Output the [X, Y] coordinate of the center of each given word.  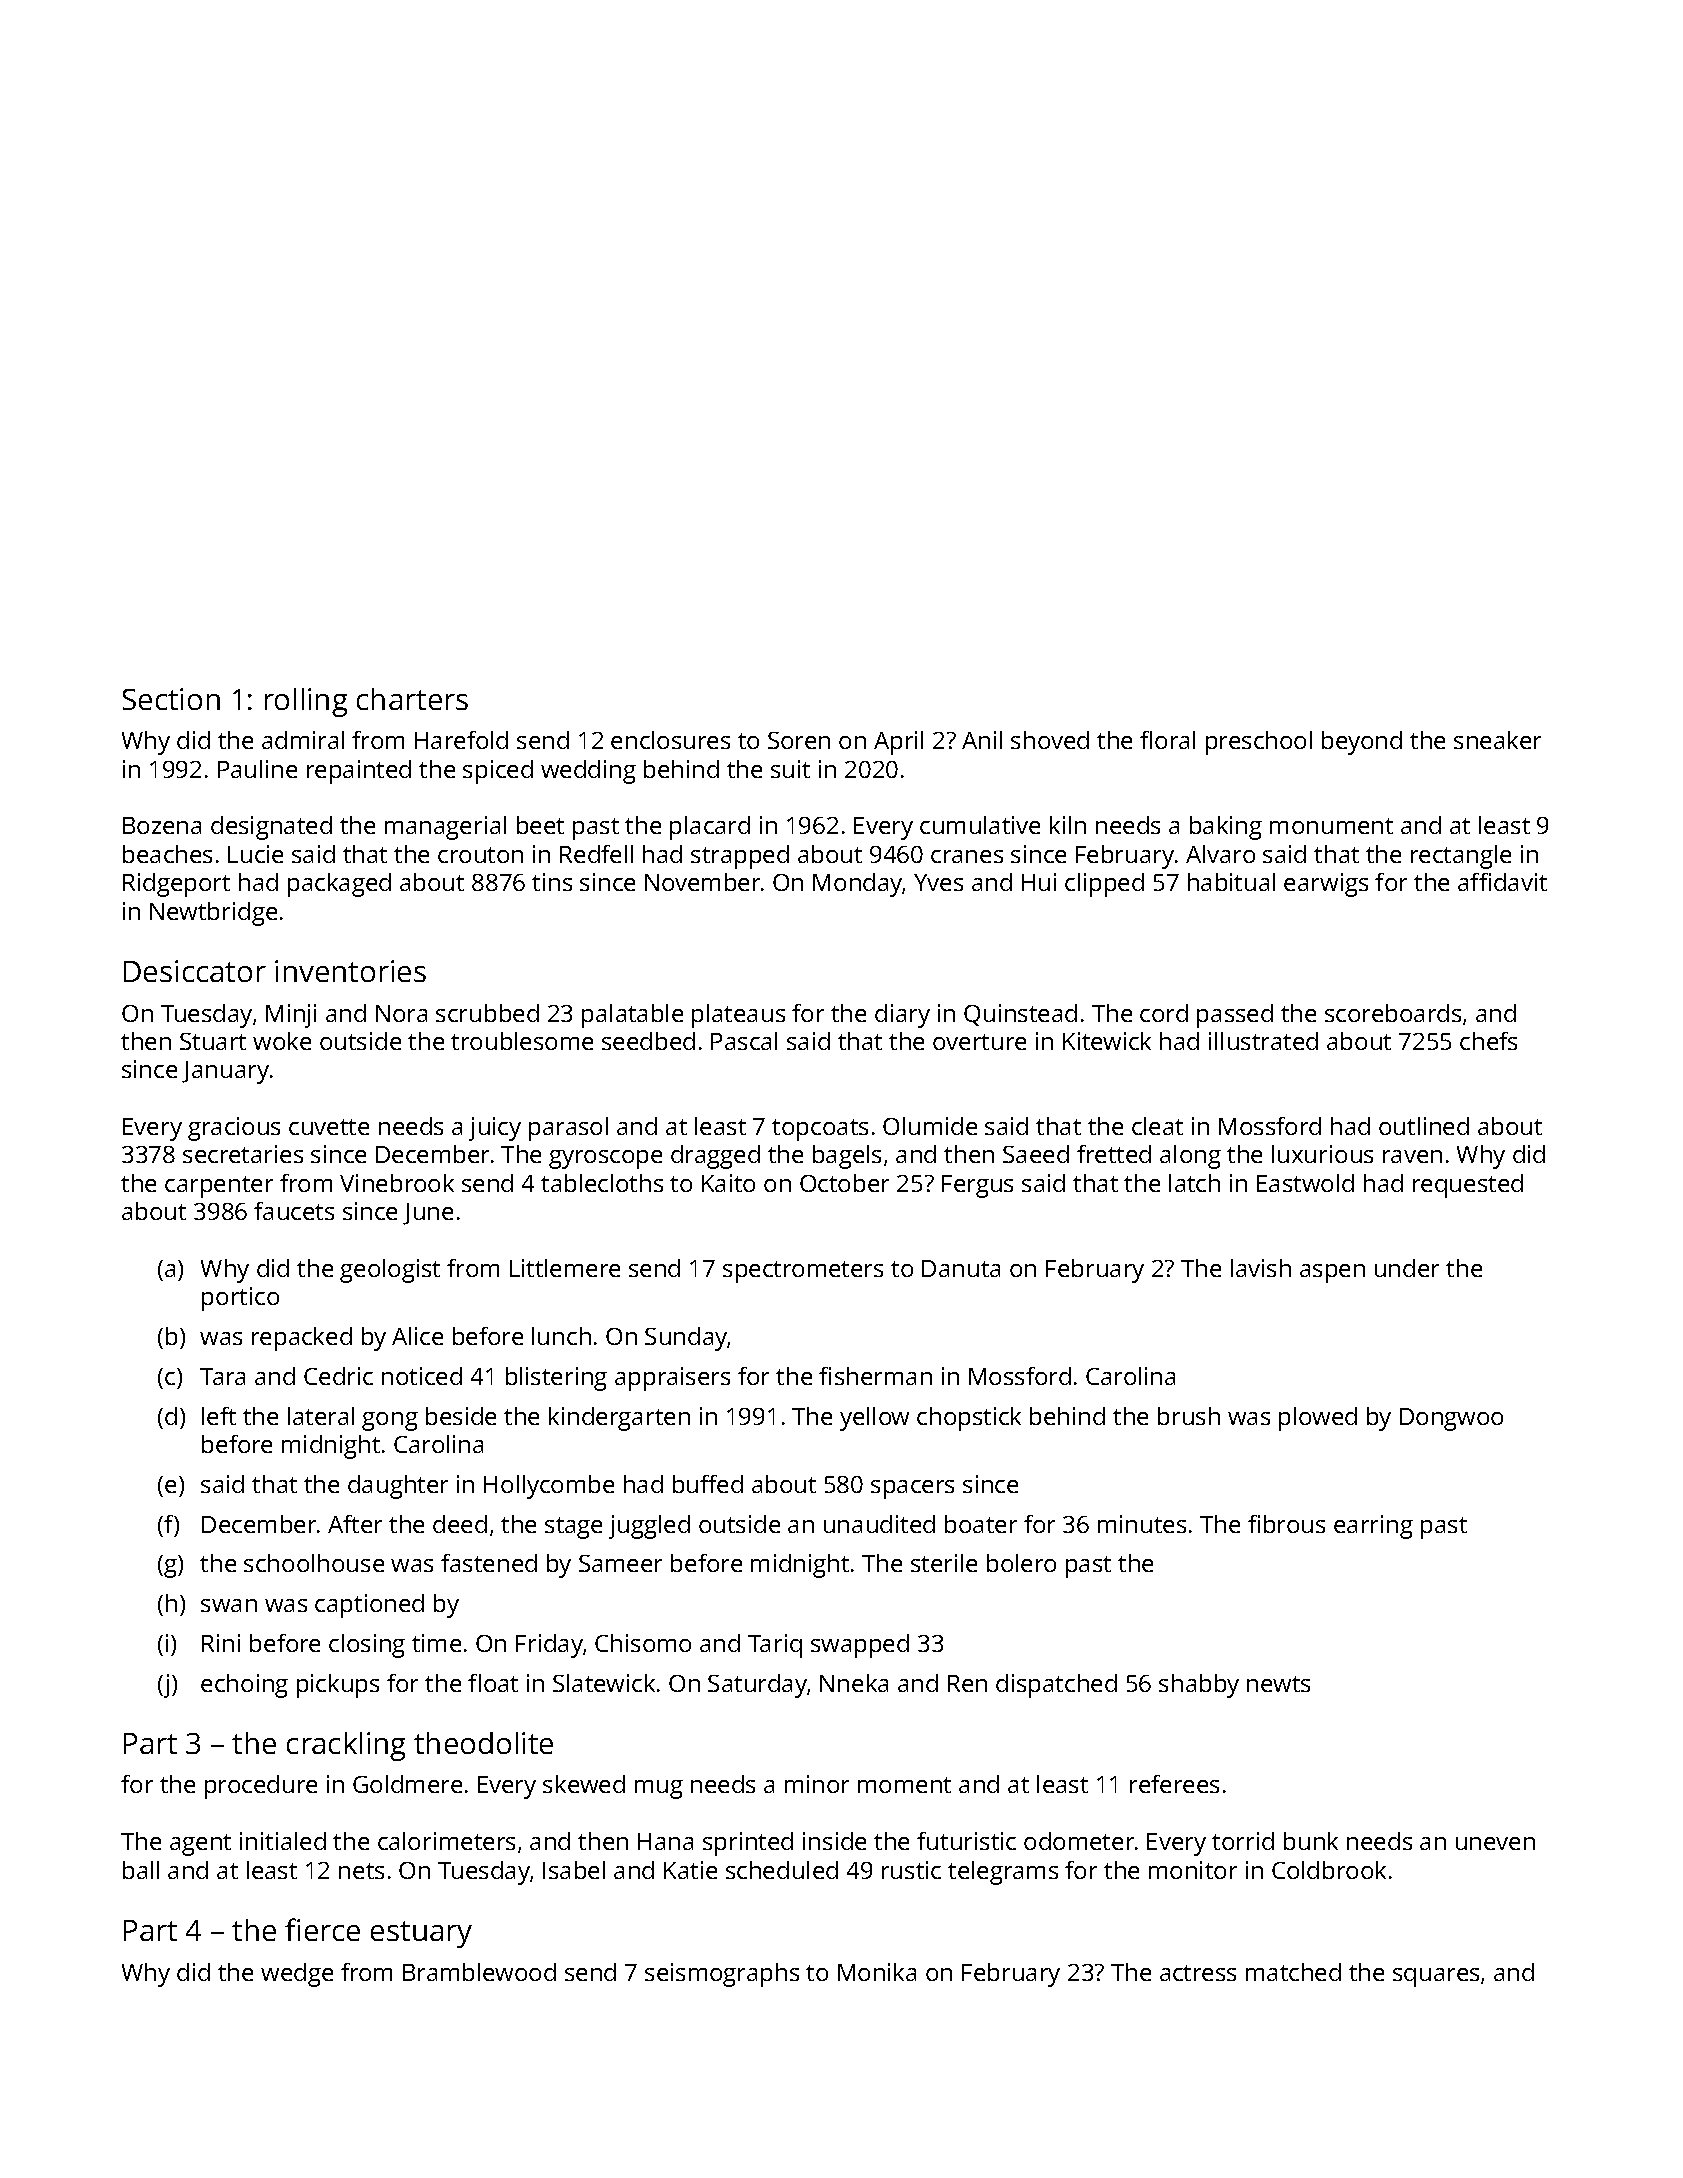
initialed [283, 1841]
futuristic [966, 1841]
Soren [799, 740]
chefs [1488, 1041]
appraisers [672, 1379]
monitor [1193, 1870]
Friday [549, 1646]
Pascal [744, 1041]
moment [904, 1785]
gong [390, 1421]
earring [1373, 1527]
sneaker [1497, 740]
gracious [234, 1129]
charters [412, 699]
